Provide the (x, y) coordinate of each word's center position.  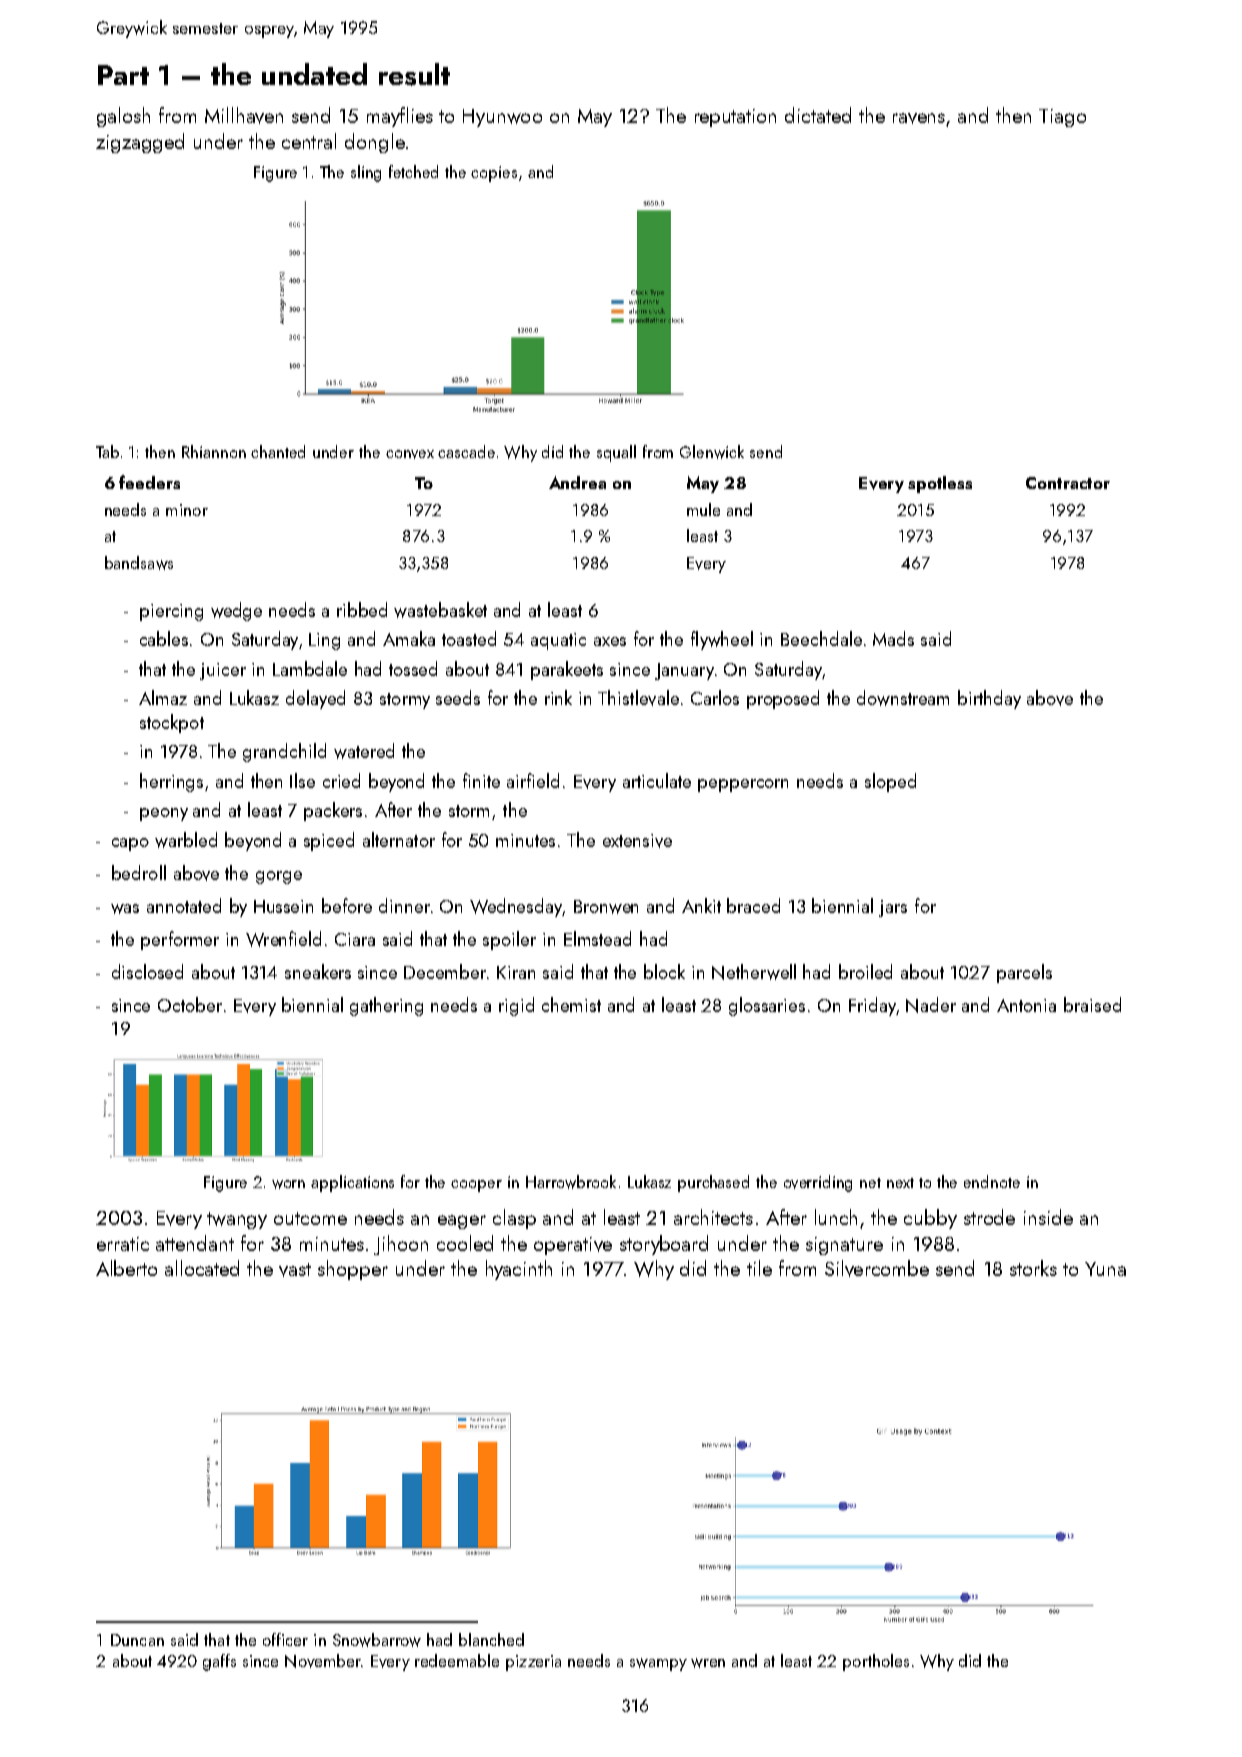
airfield (533, 780)
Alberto (126, 1268)
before (347, 905)
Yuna (1105, 1269)
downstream (903, 698)
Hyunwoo (502, 118)
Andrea (577, 482)
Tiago (1062, 118)
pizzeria (533, 1663)
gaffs (219, 1662)
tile (759, 1268)
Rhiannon (214, 451)
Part (123, 75)
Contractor (1068, 483)
